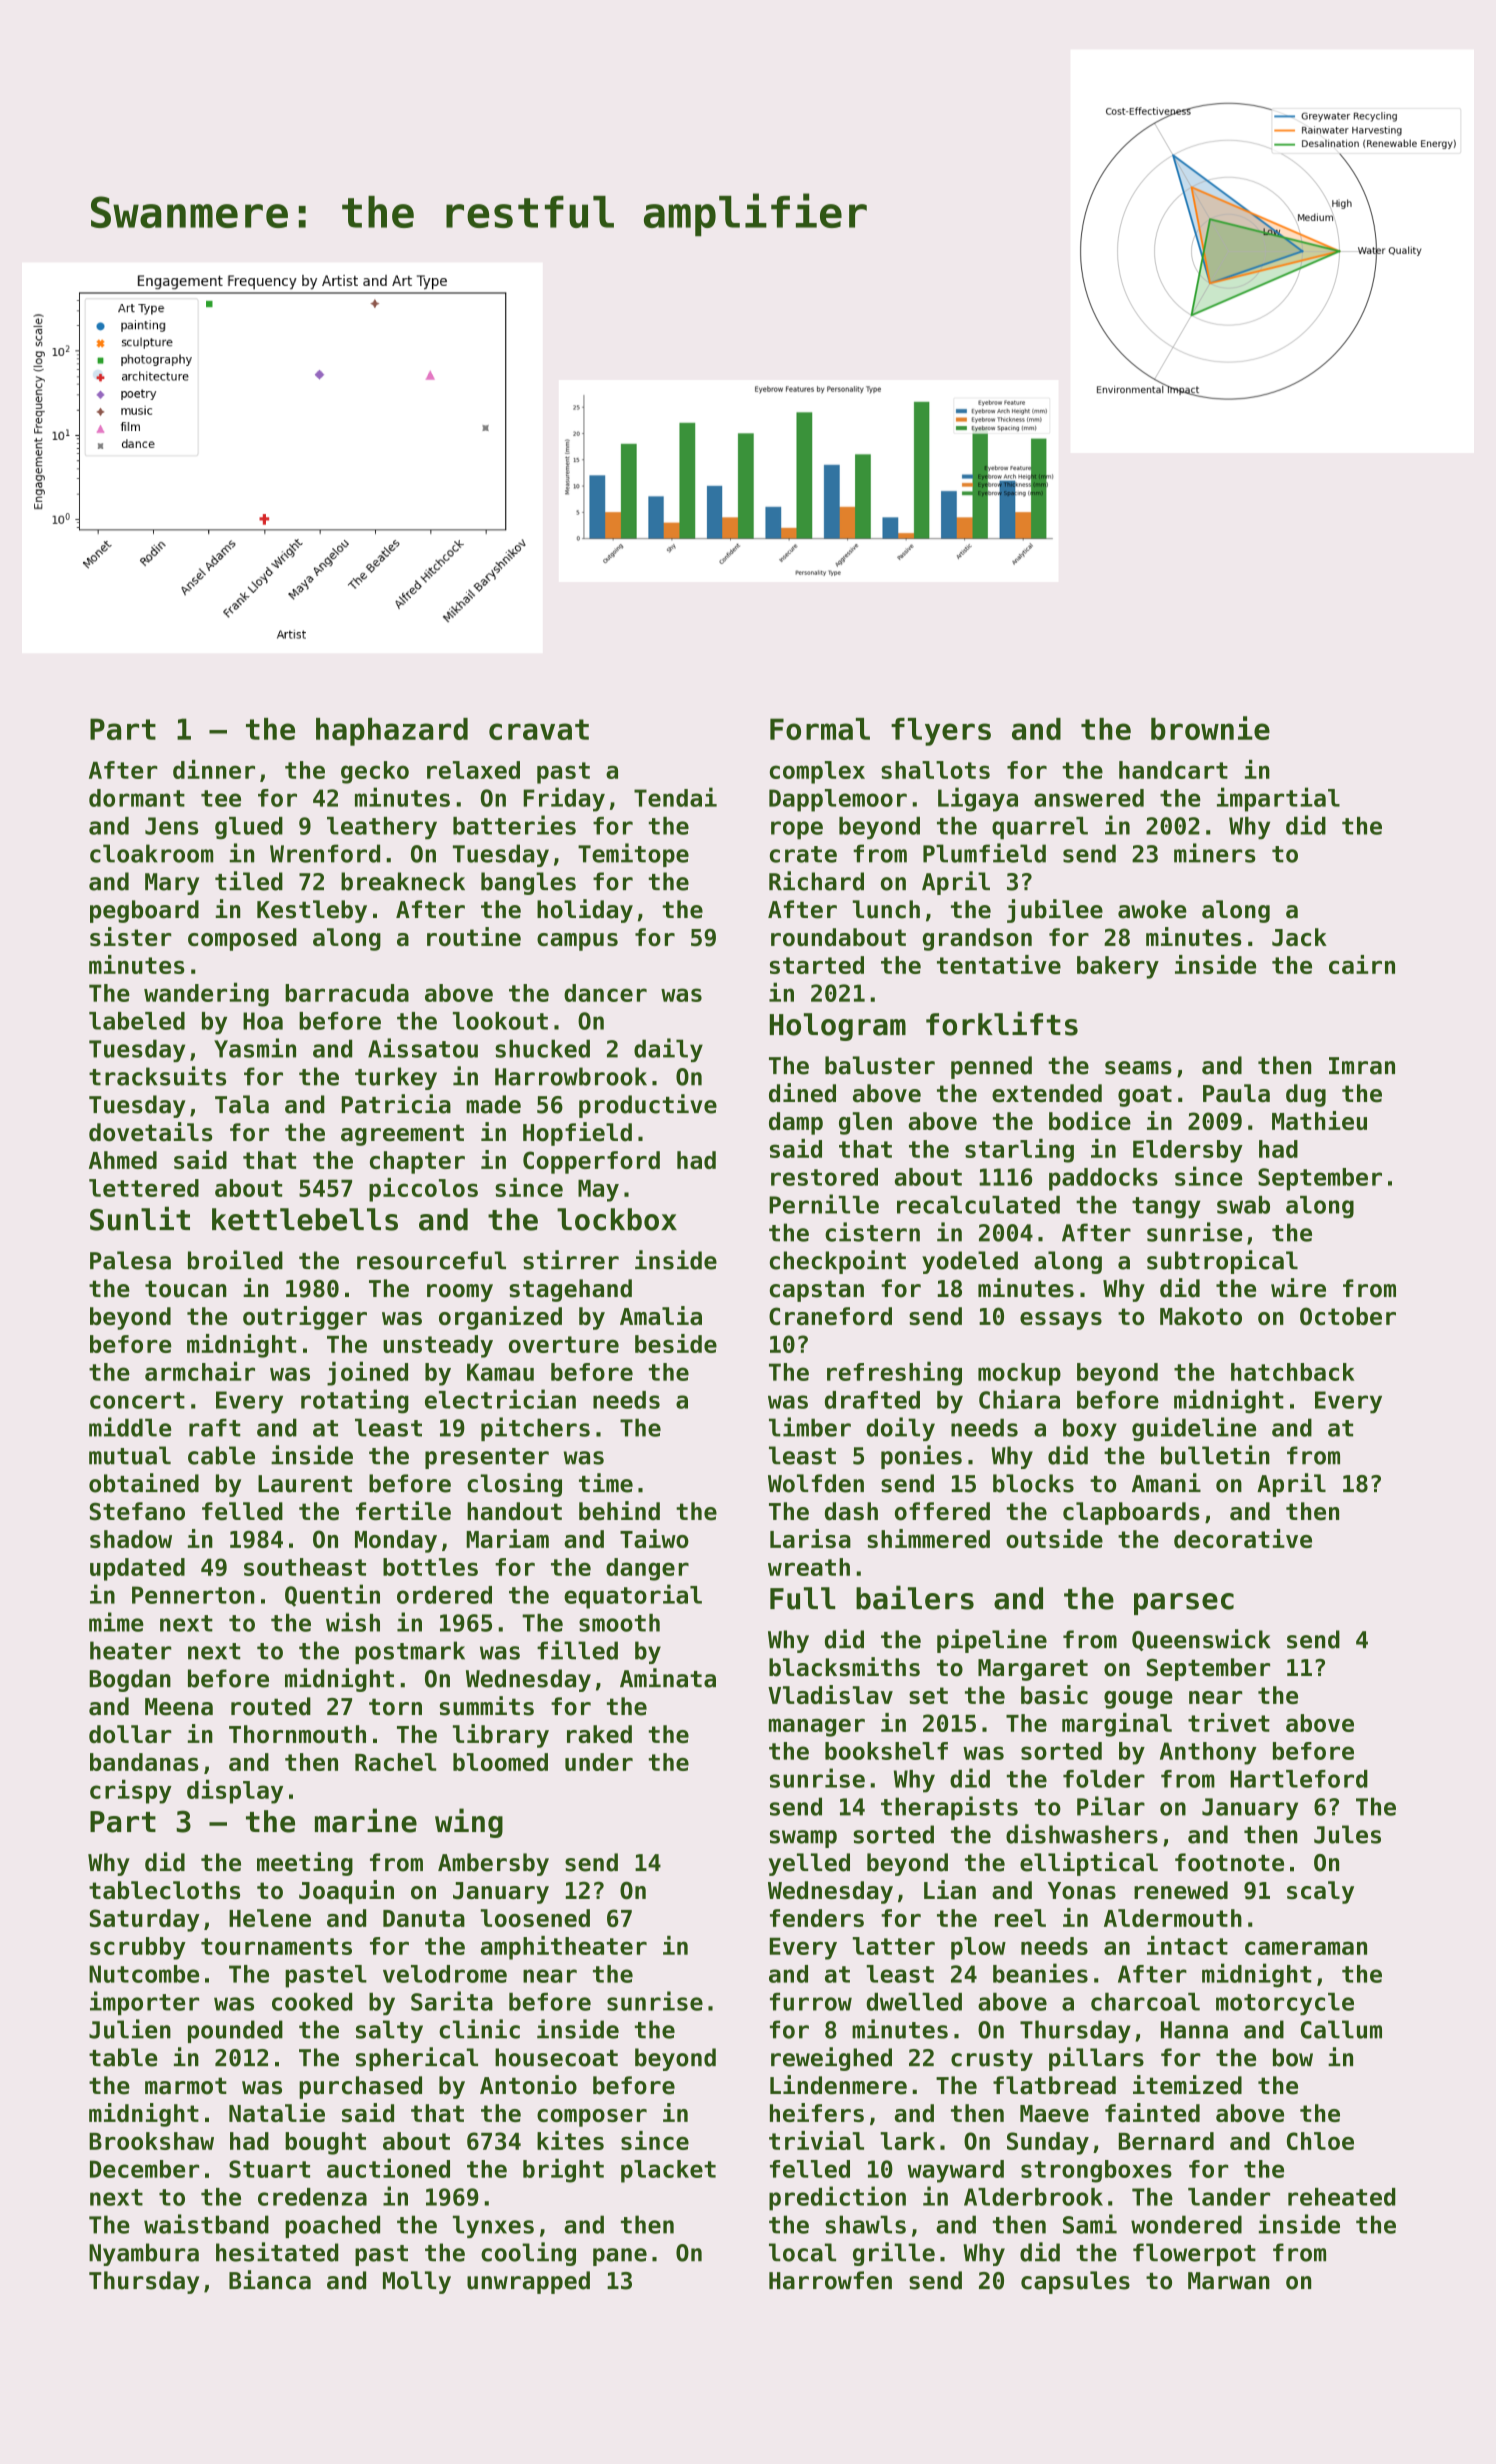 The height and width of the screenshot is (2464, 1496). Describe the element at coordinates (1293, 2057) in the screenshot. I see `bow` at that location.
